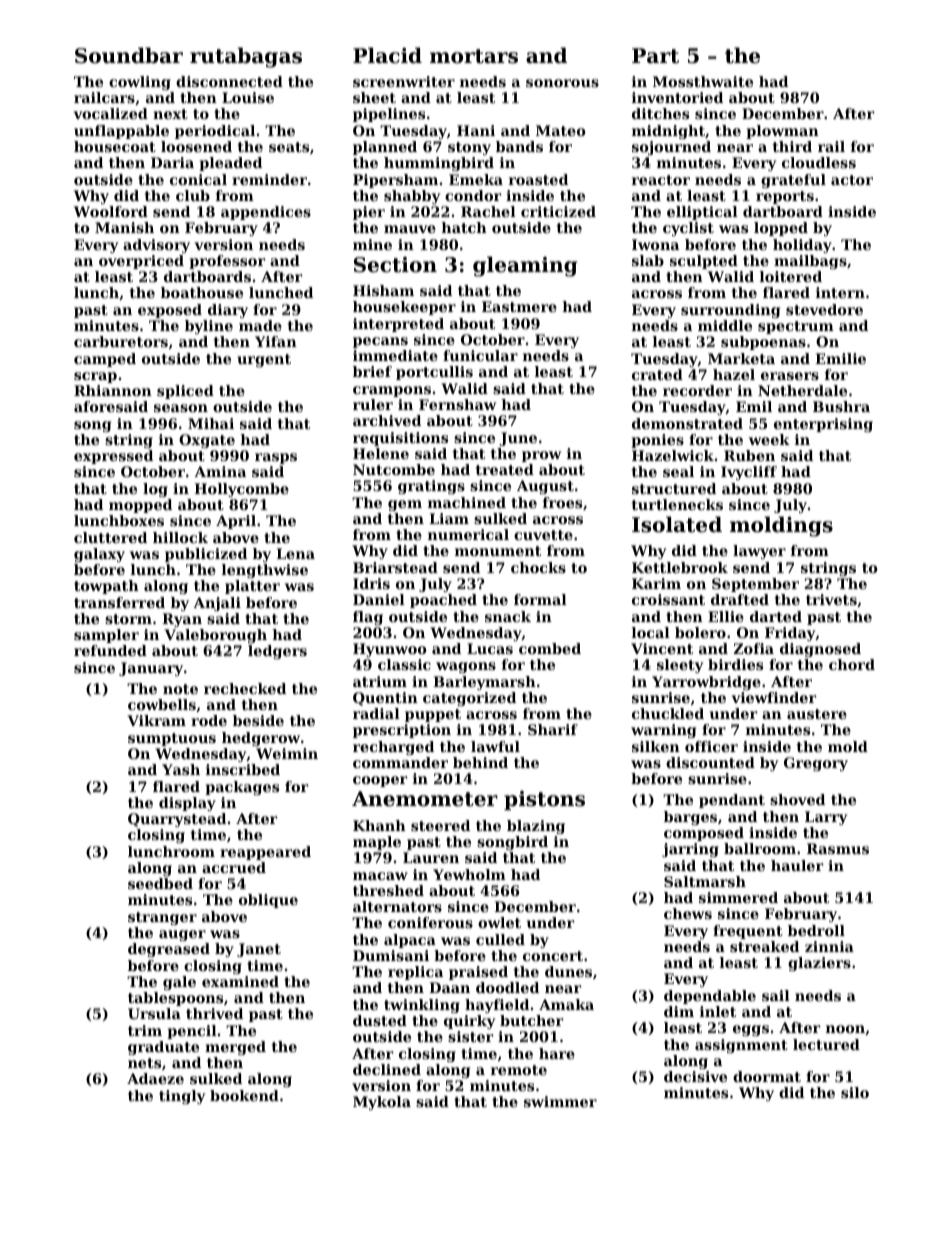 The width and height of the image is (952, 1233). Describe the element at coordinates (268, 901) in the image. I see `oblique` at that location.
